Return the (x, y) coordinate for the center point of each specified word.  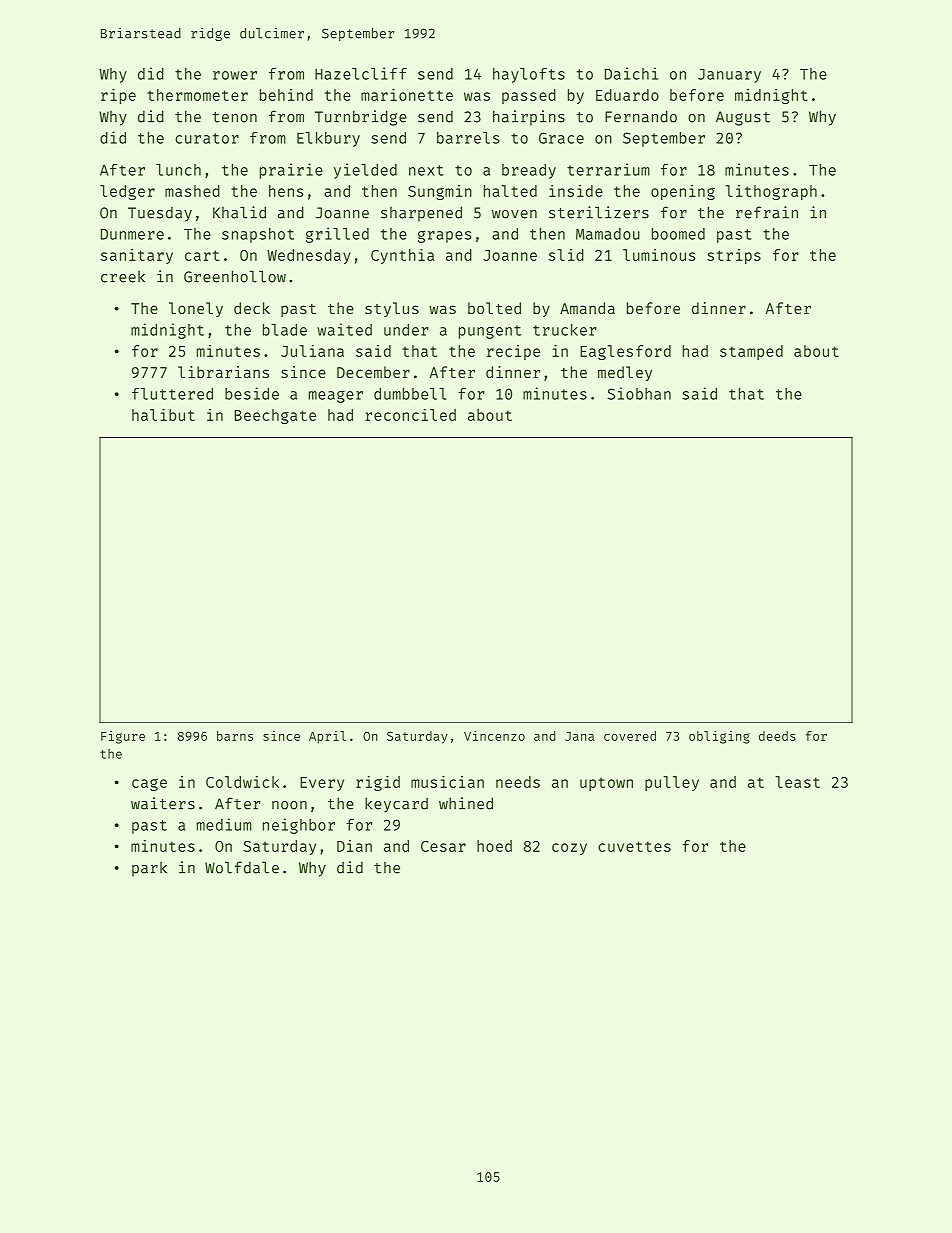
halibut (163, 415)
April (327, 737)
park (149, 869)
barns (235, 736)
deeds (777, 736)
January (729, 76)
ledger (127, 192)
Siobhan (639, 393)
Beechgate (275, 416)
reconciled (410, 415)
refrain (767, 212)
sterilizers (599, 212)
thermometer (197, 95)
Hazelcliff (361, 73)
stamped (751, 352)
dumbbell (410, 394)
